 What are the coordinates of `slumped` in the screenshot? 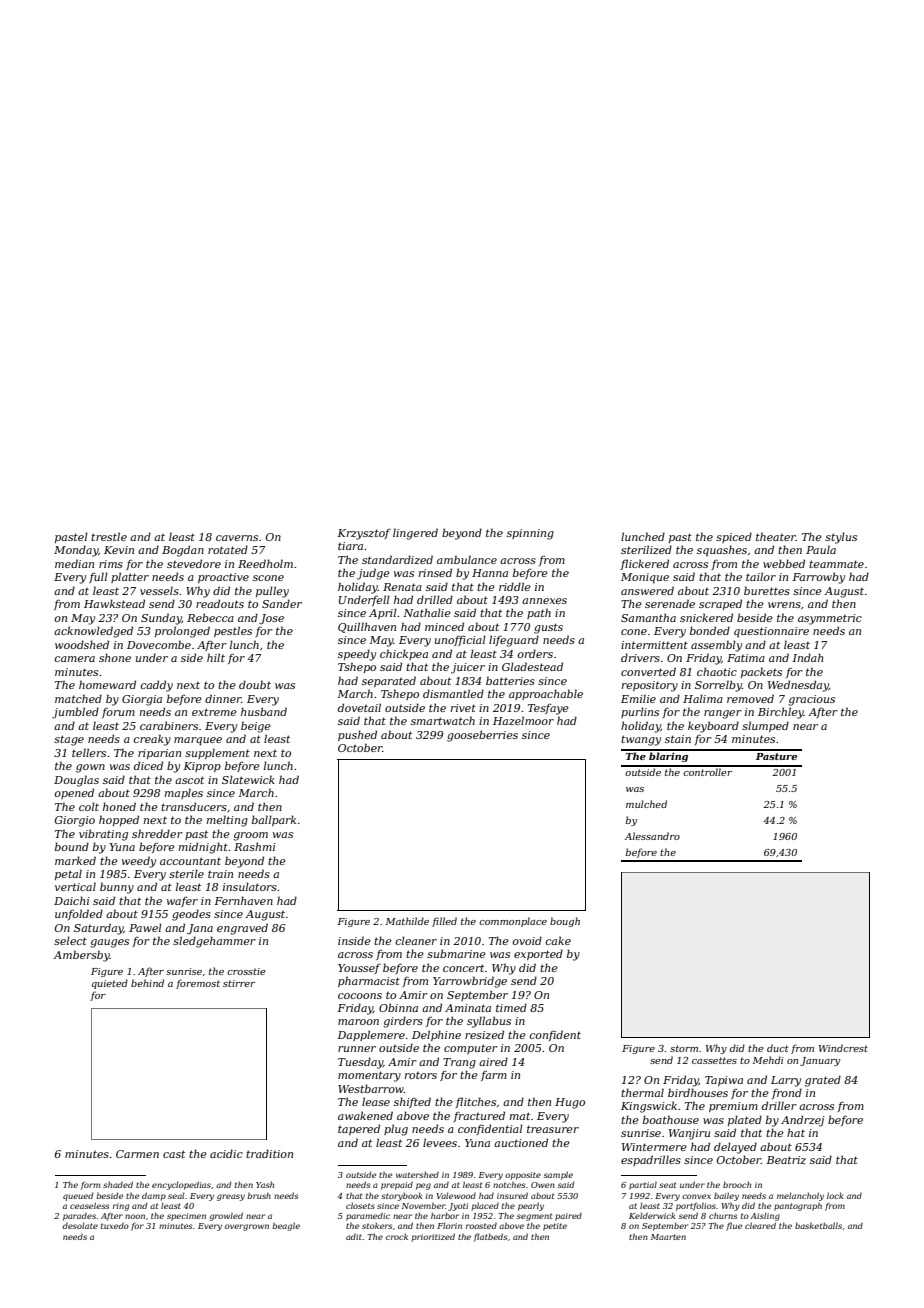 It's located at (765, 726).
